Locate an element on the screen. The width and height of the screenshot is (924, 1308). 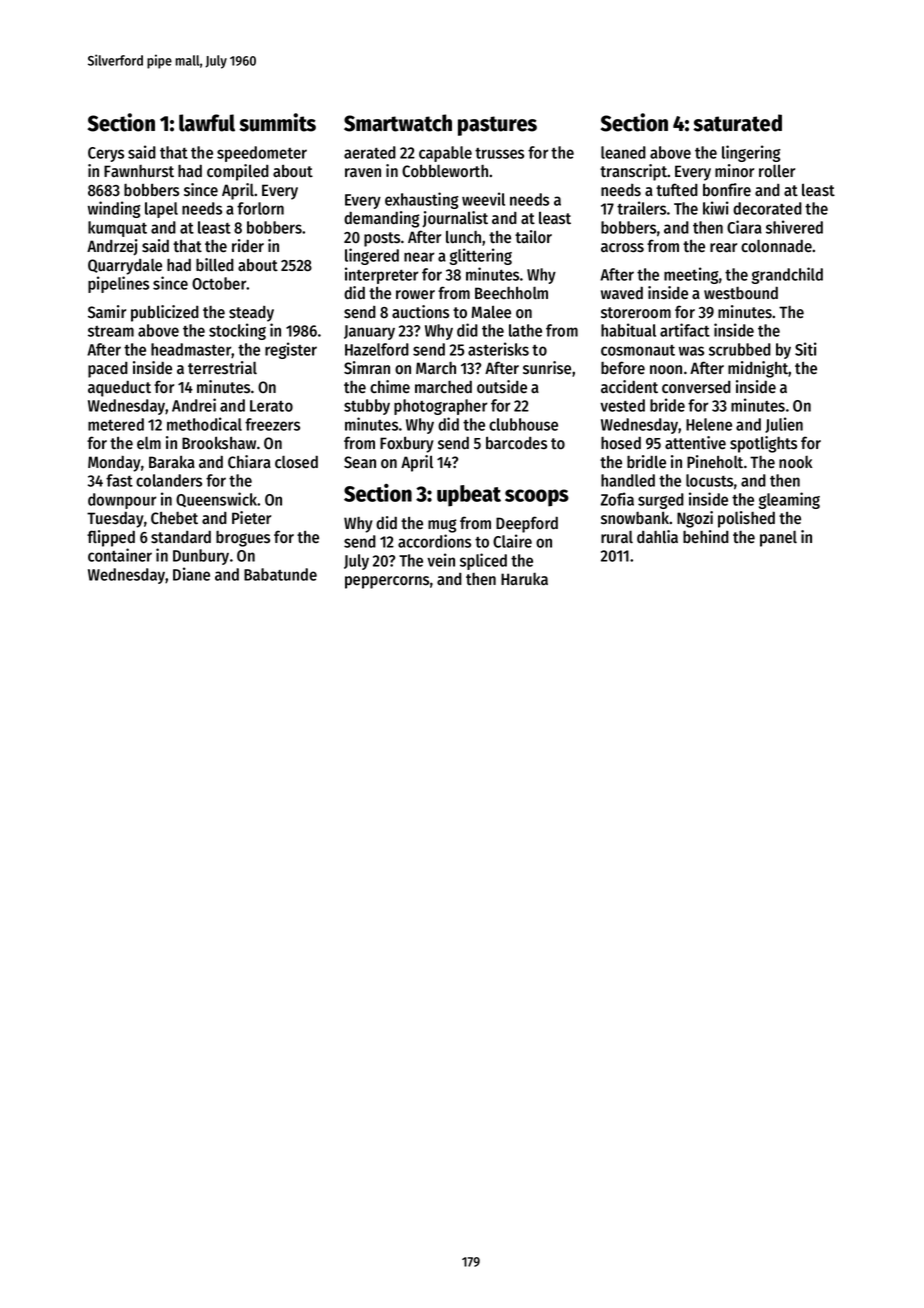
scoops is located at coordinates (537, 498).
